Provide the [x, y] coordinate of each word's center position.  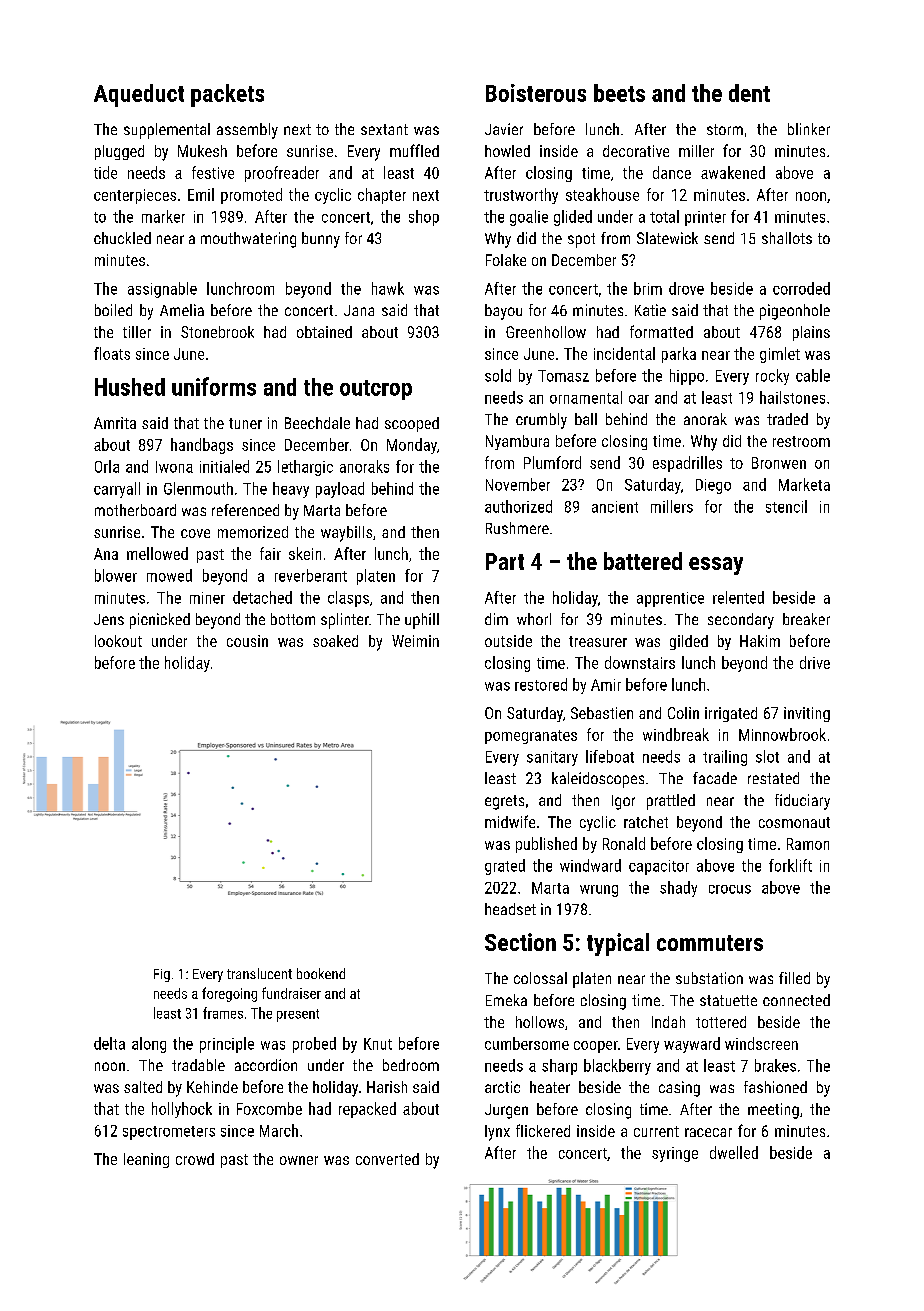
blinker [809, 129]
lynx [497, 1133]
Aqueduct [139, 95]
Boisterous [536, 93]
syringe [675, 1154]
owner [299, 1160]
